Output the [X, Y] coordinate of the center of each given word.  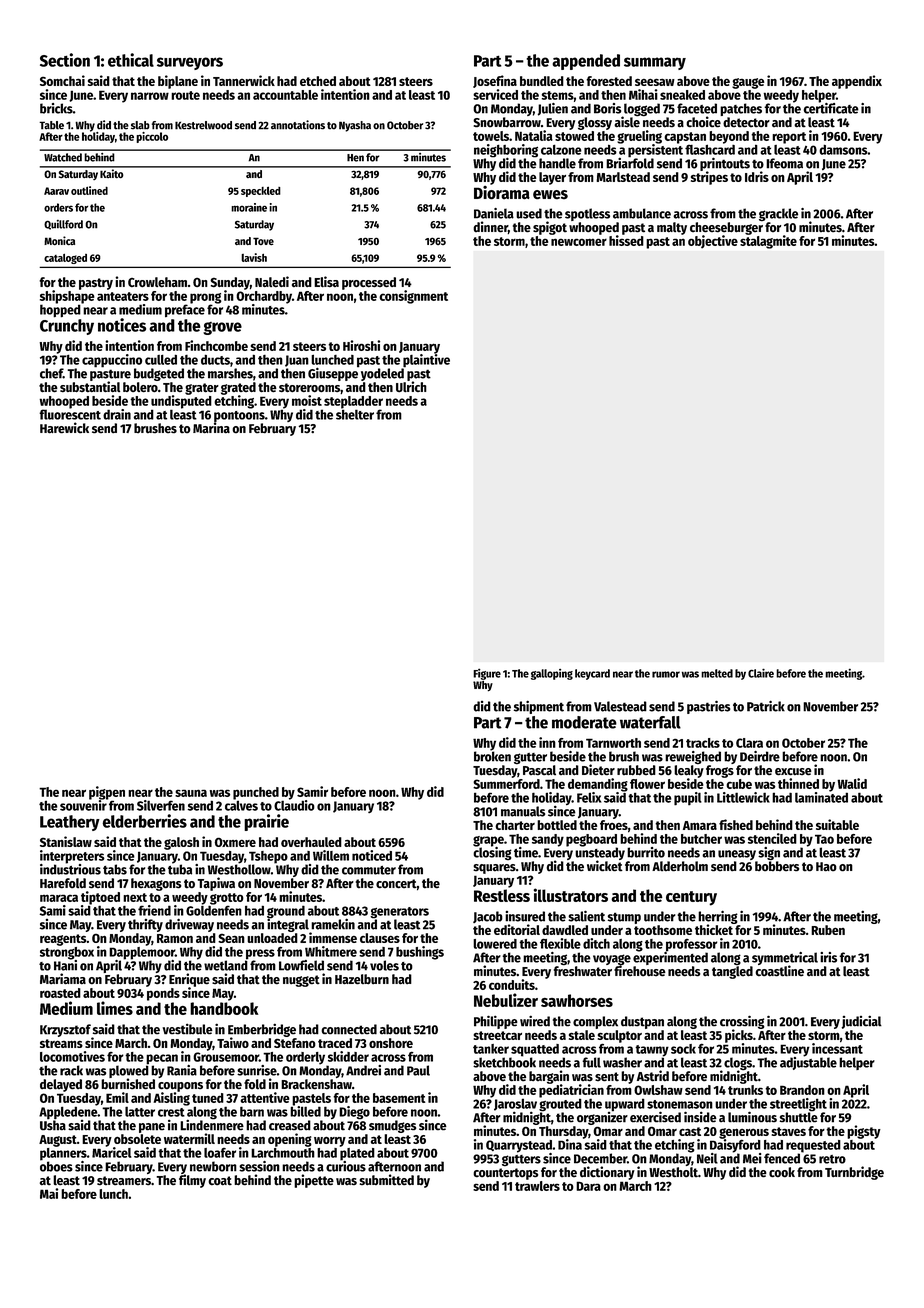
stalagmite [768, 242]
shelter [355, 414]
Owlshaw [658, 1090]
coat [220, 1181]
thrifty [145, 925]
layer [552, 178]
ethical [131, 60]
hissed [626, 240]
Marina [211, 428]
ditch [596, 943]
